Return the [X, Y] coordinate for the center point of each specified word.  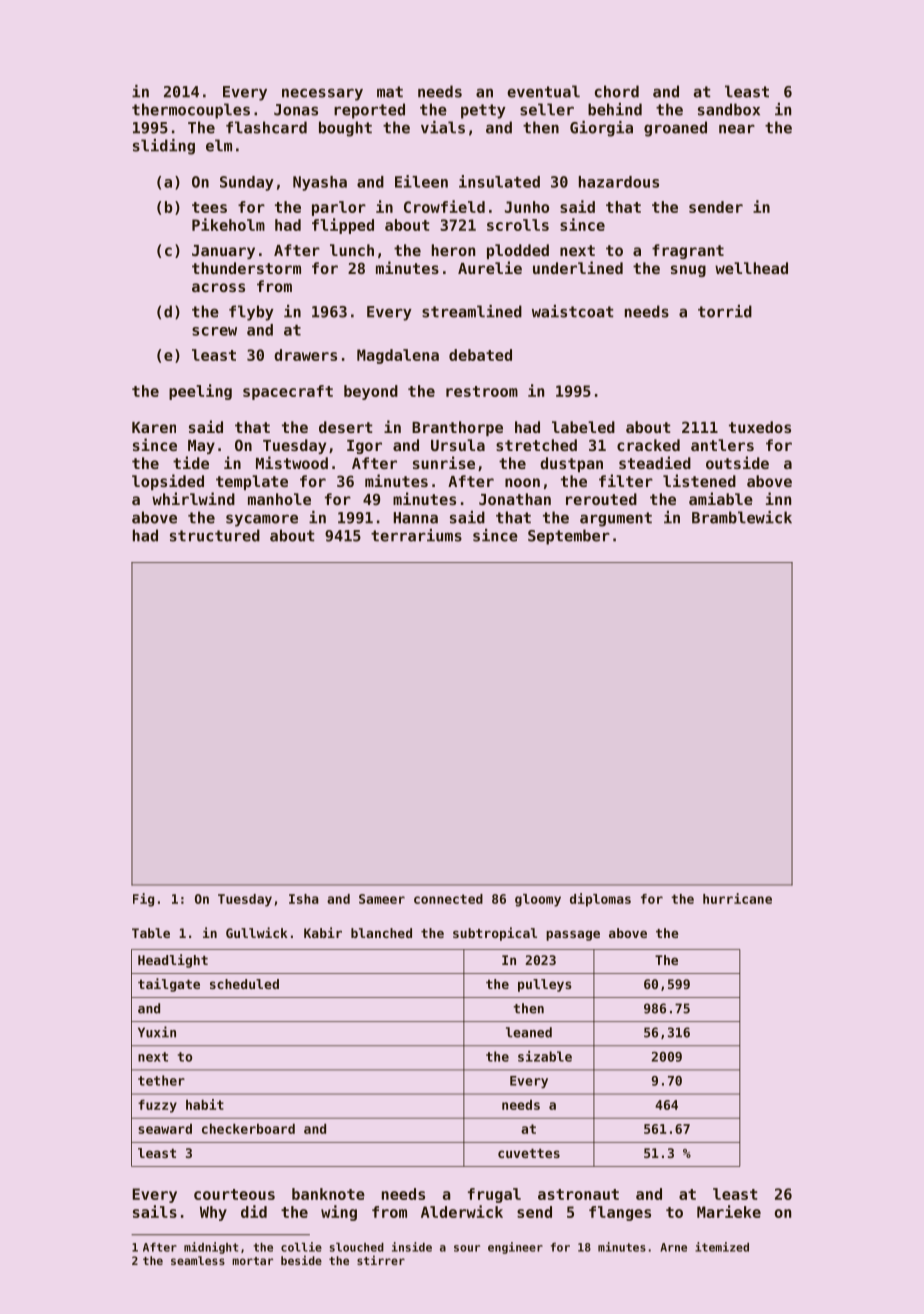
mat [390, 92]
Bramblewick [742, 517]
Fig [143, 900]
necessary [322, 94]
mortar [252, 1261]
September [569, 537]
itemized [722, 1247]
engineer [515, 1248]
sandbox [729, 109]
